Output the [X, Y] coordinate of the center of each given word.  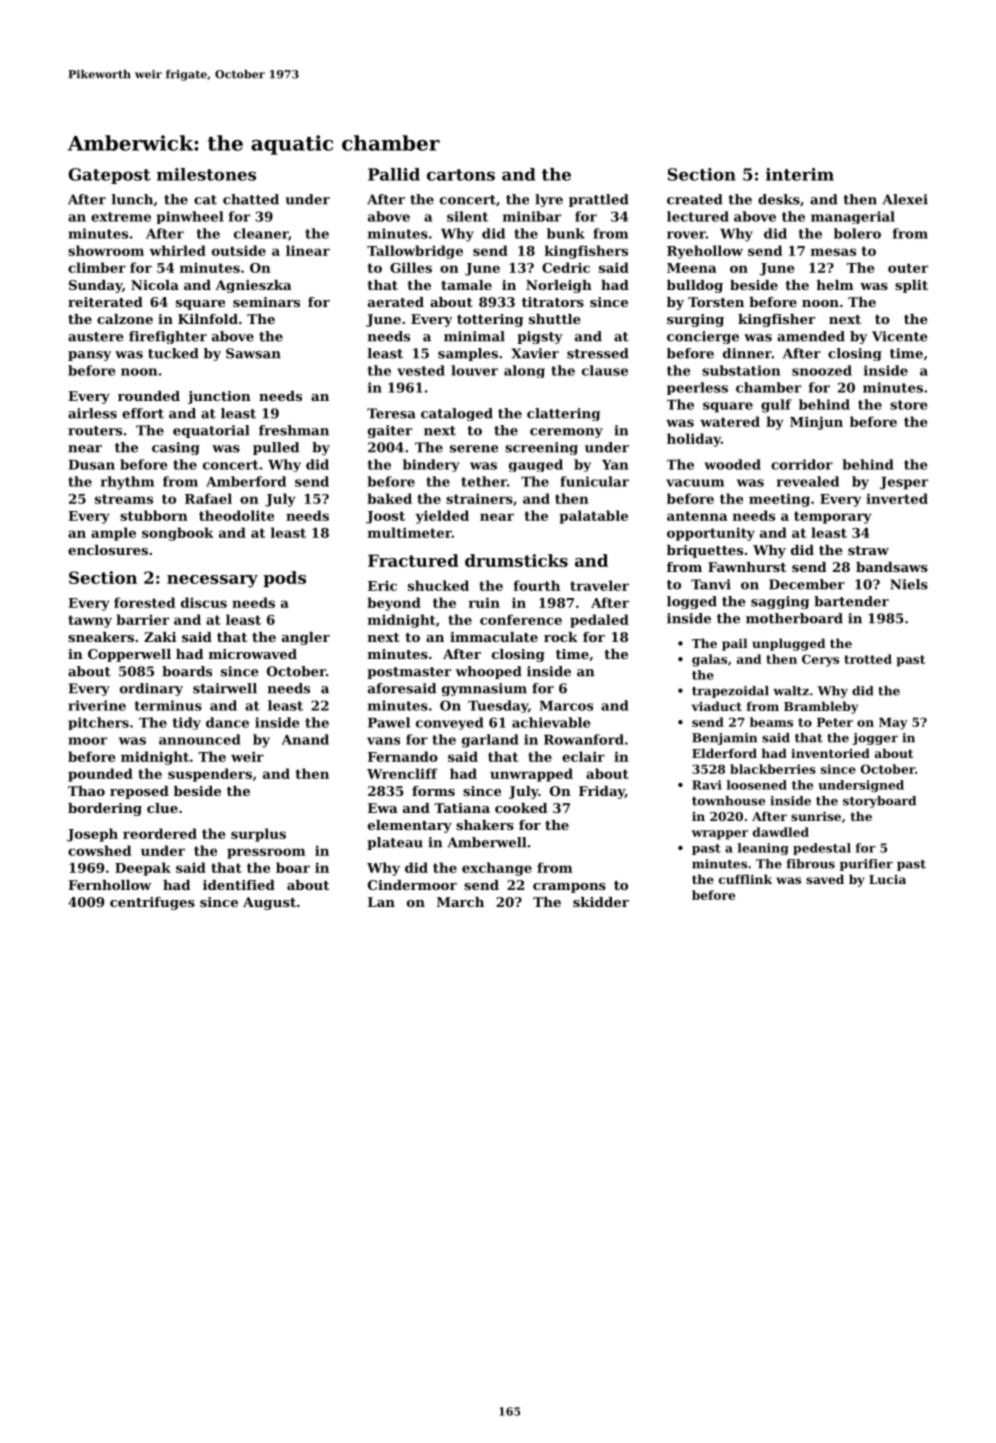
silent [467, 216]
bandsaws [892, 567]
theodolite [236, 515]
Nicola [155, 285]
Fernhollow [109, 885]
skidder [601, 902]
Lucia [887, 879]
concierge [703, 337]
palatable [593, 517]
